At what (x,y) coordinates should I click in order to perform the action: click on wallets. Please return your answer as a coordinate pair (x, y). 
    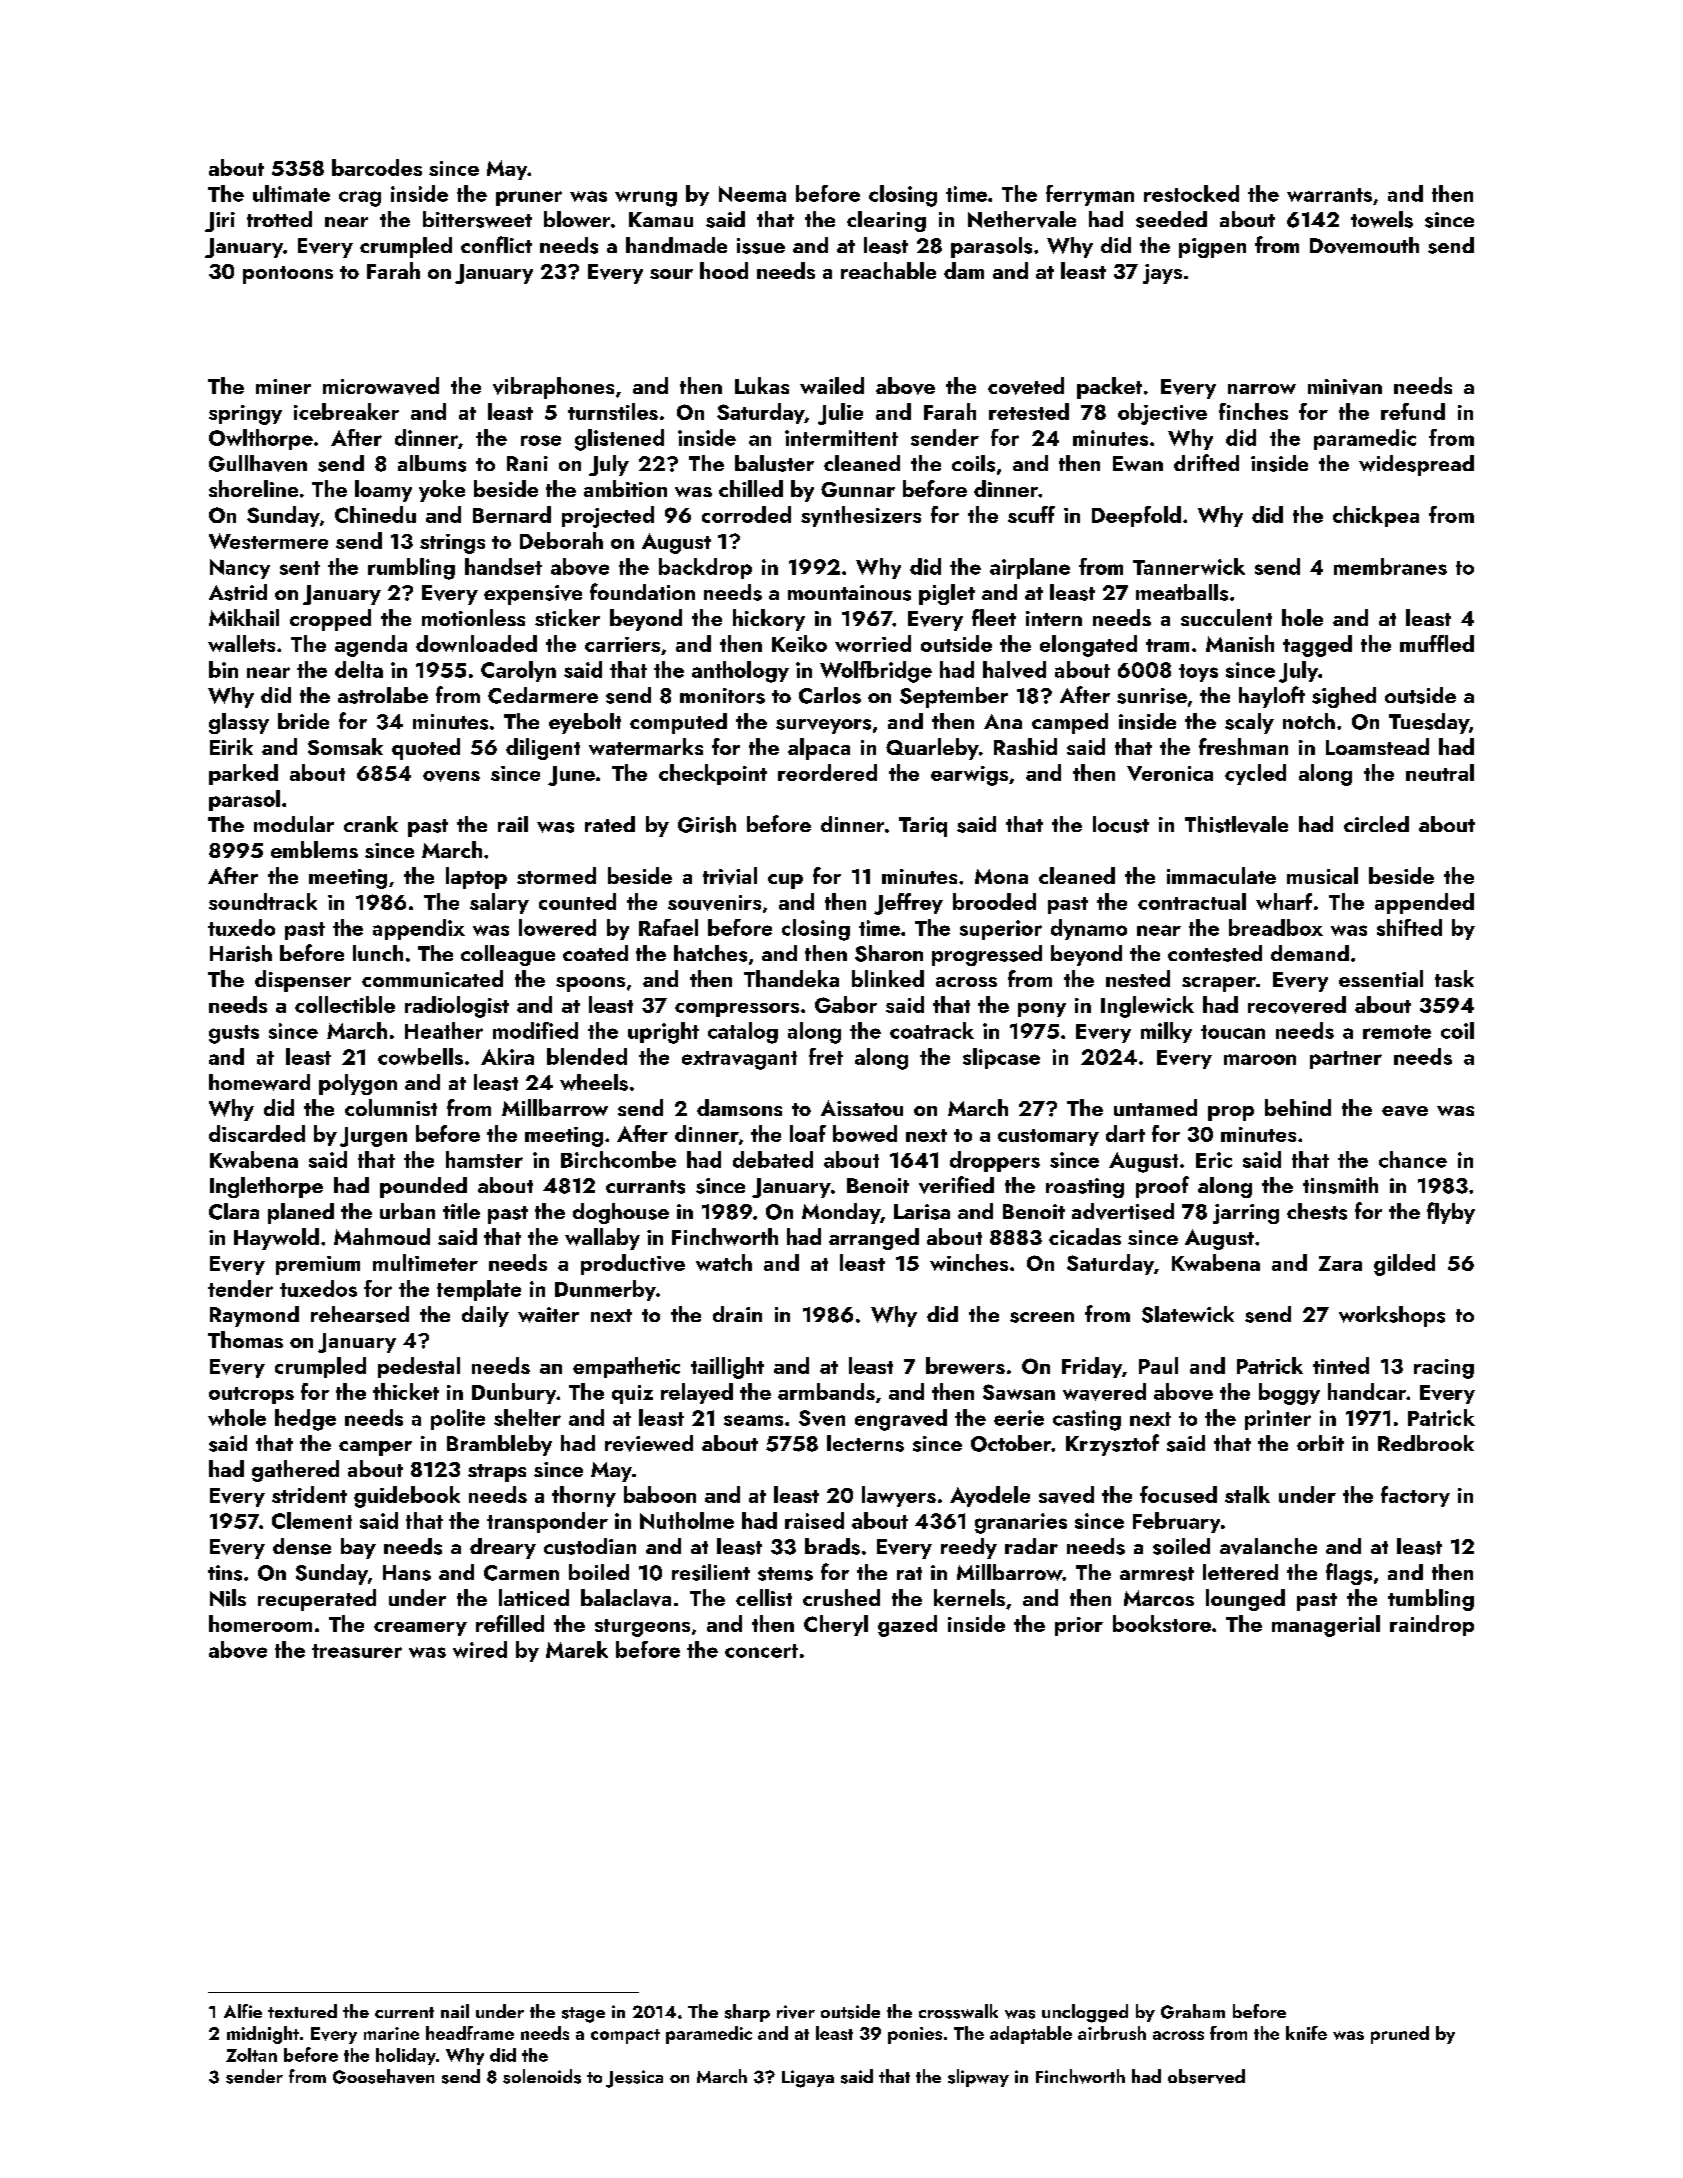
    Looking at the image, I should click on (241, 643).
